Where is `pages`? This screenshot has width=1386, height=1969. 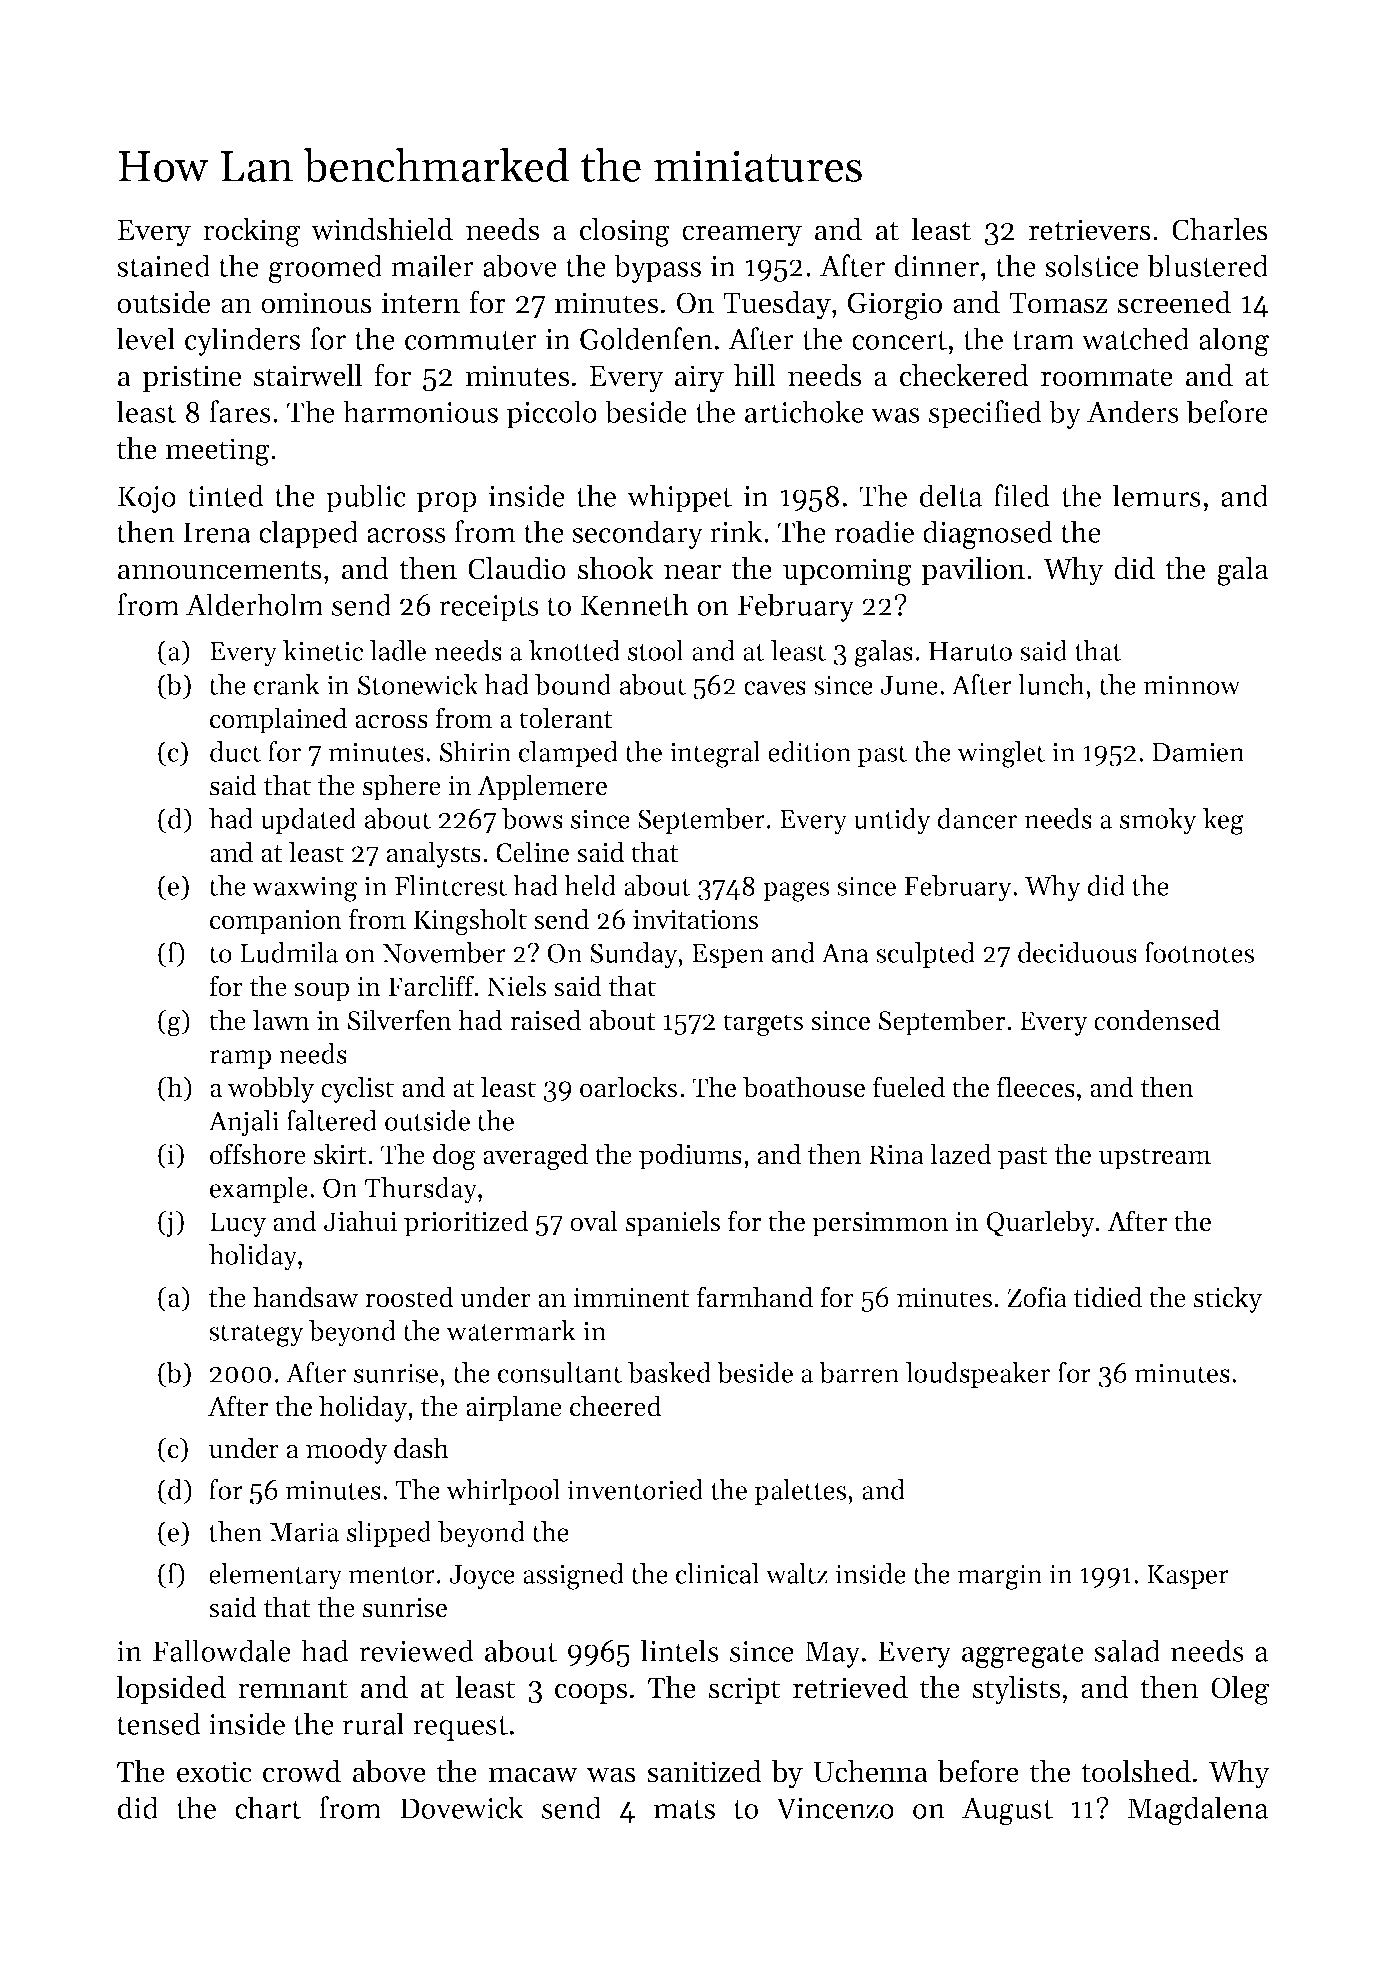 pages is located at coordinates (796, 892).
